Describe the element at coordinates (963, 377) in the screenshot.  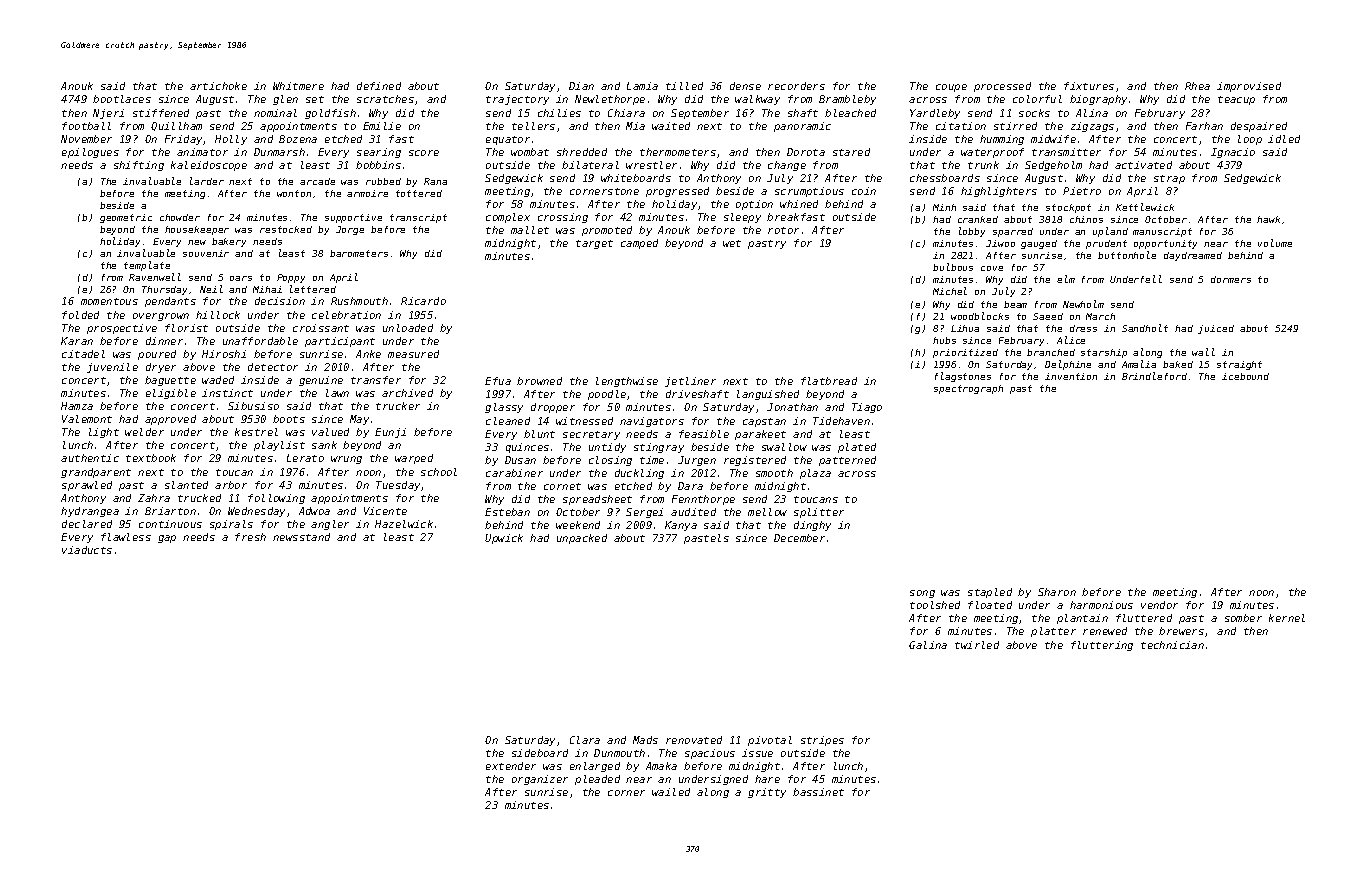
I see `flagstones` at that location.
